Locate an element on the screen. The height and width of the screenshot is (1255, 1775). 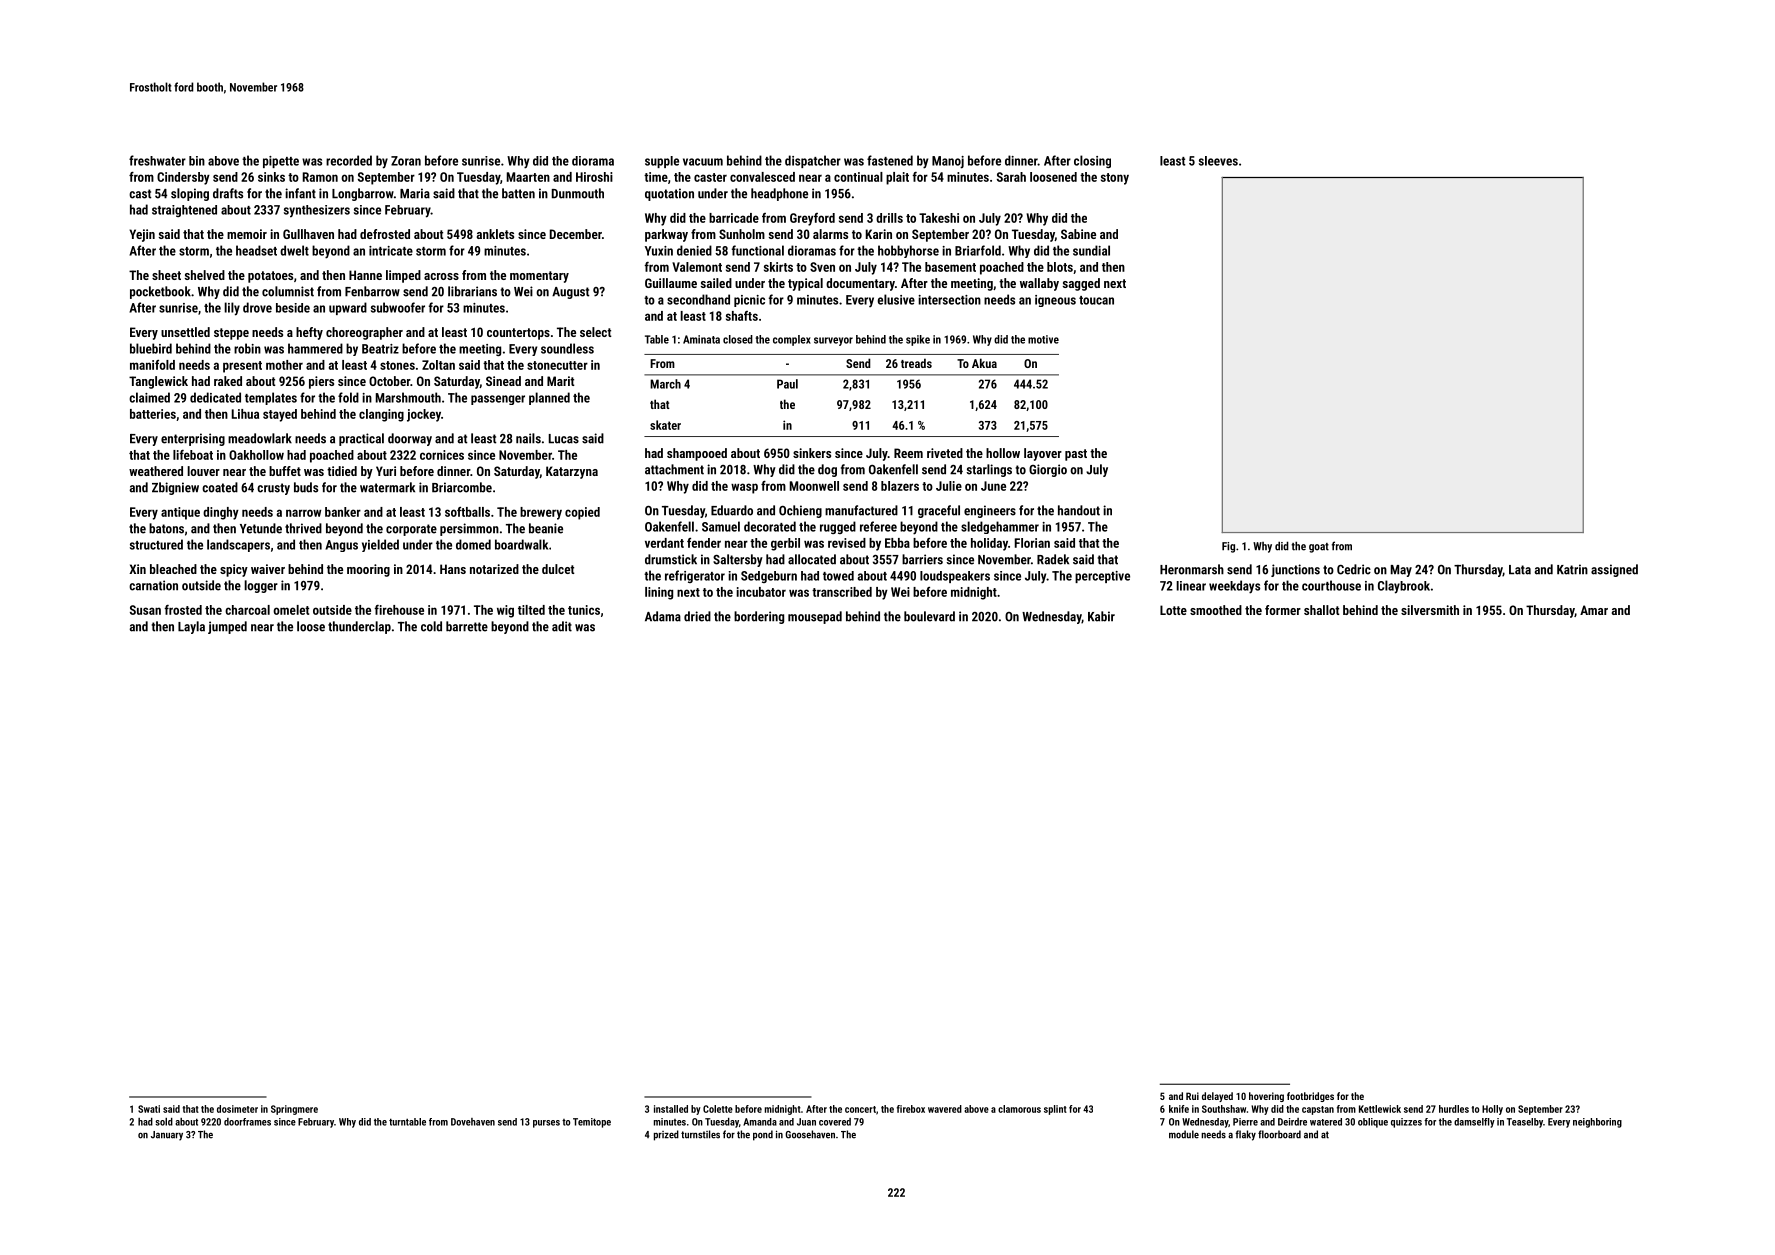
Kabir is located at coordinates (1101, 616).
